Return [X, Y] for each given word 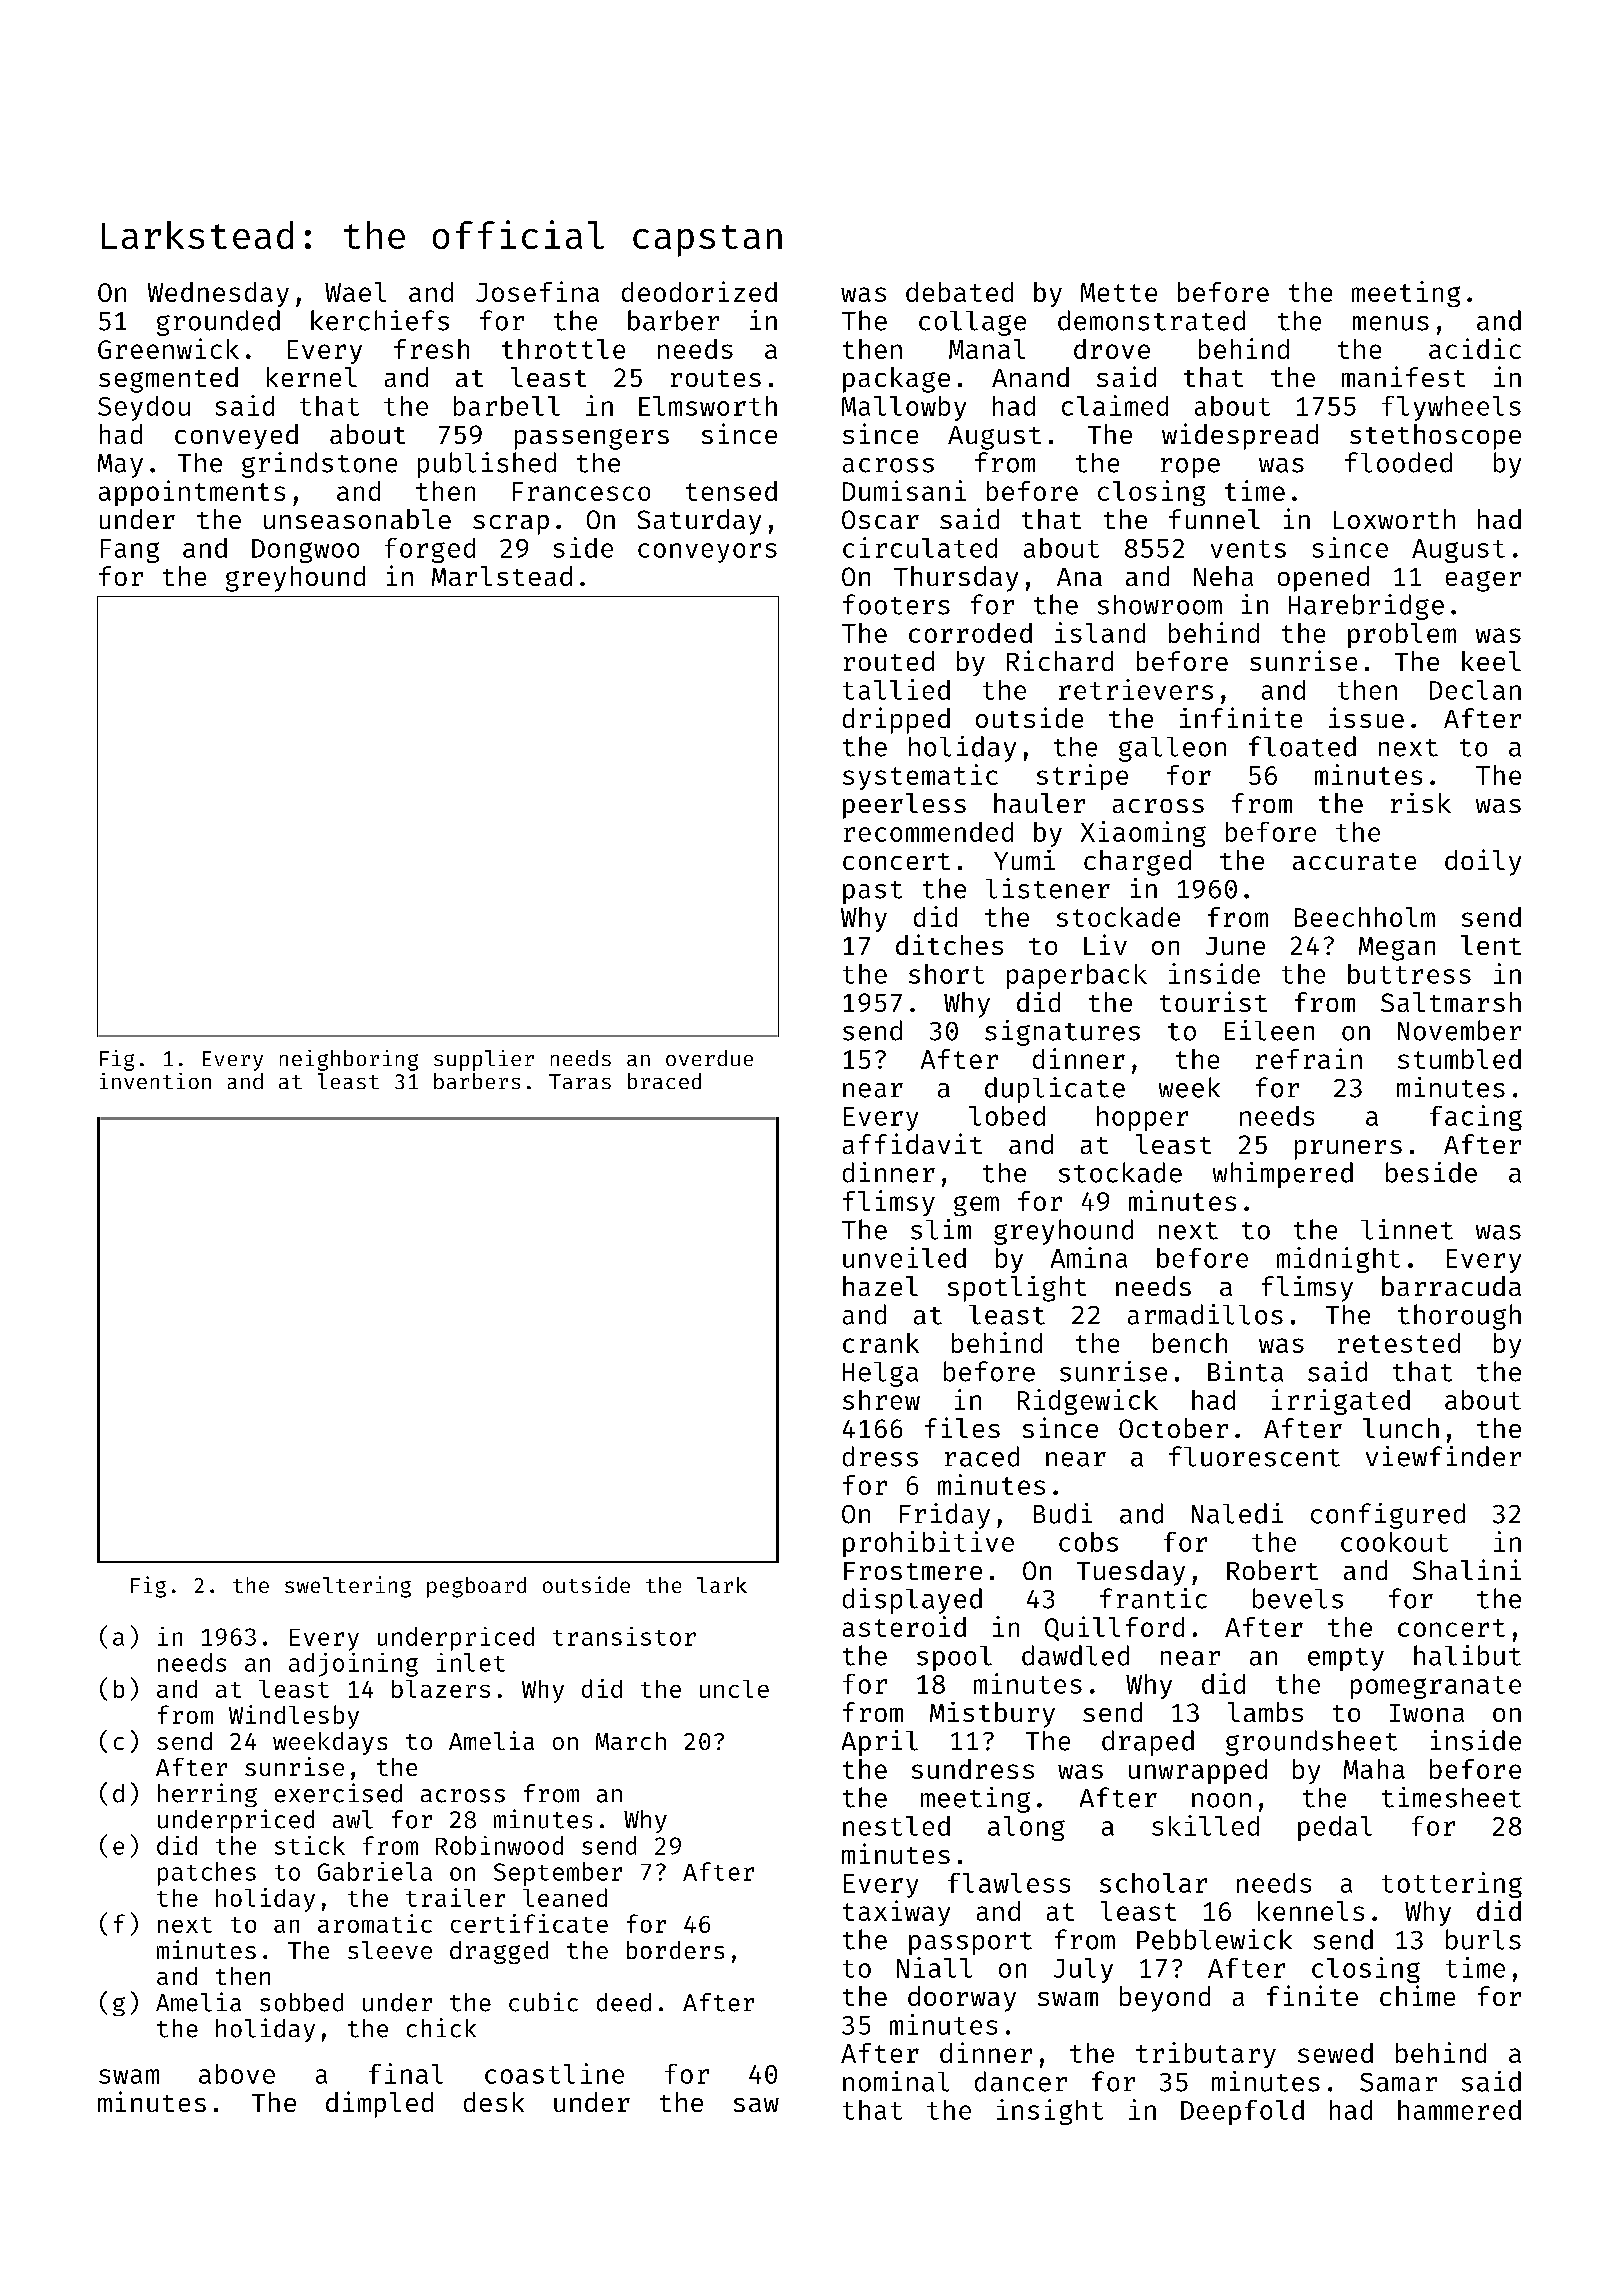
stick [310, 1845]
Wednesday [218, 294]
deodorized [699, 291]
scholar [1153, 1883]
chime [1417, 1995]
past [872, 892]
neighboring [349, 1060]
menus [1391, 323]
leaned [565, 1897]
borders [675, 1950]
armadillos [1205, 1314]
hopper [1142, 1118]
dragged [499, 1952]
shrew [881, 1400]
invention [155, 1081]
